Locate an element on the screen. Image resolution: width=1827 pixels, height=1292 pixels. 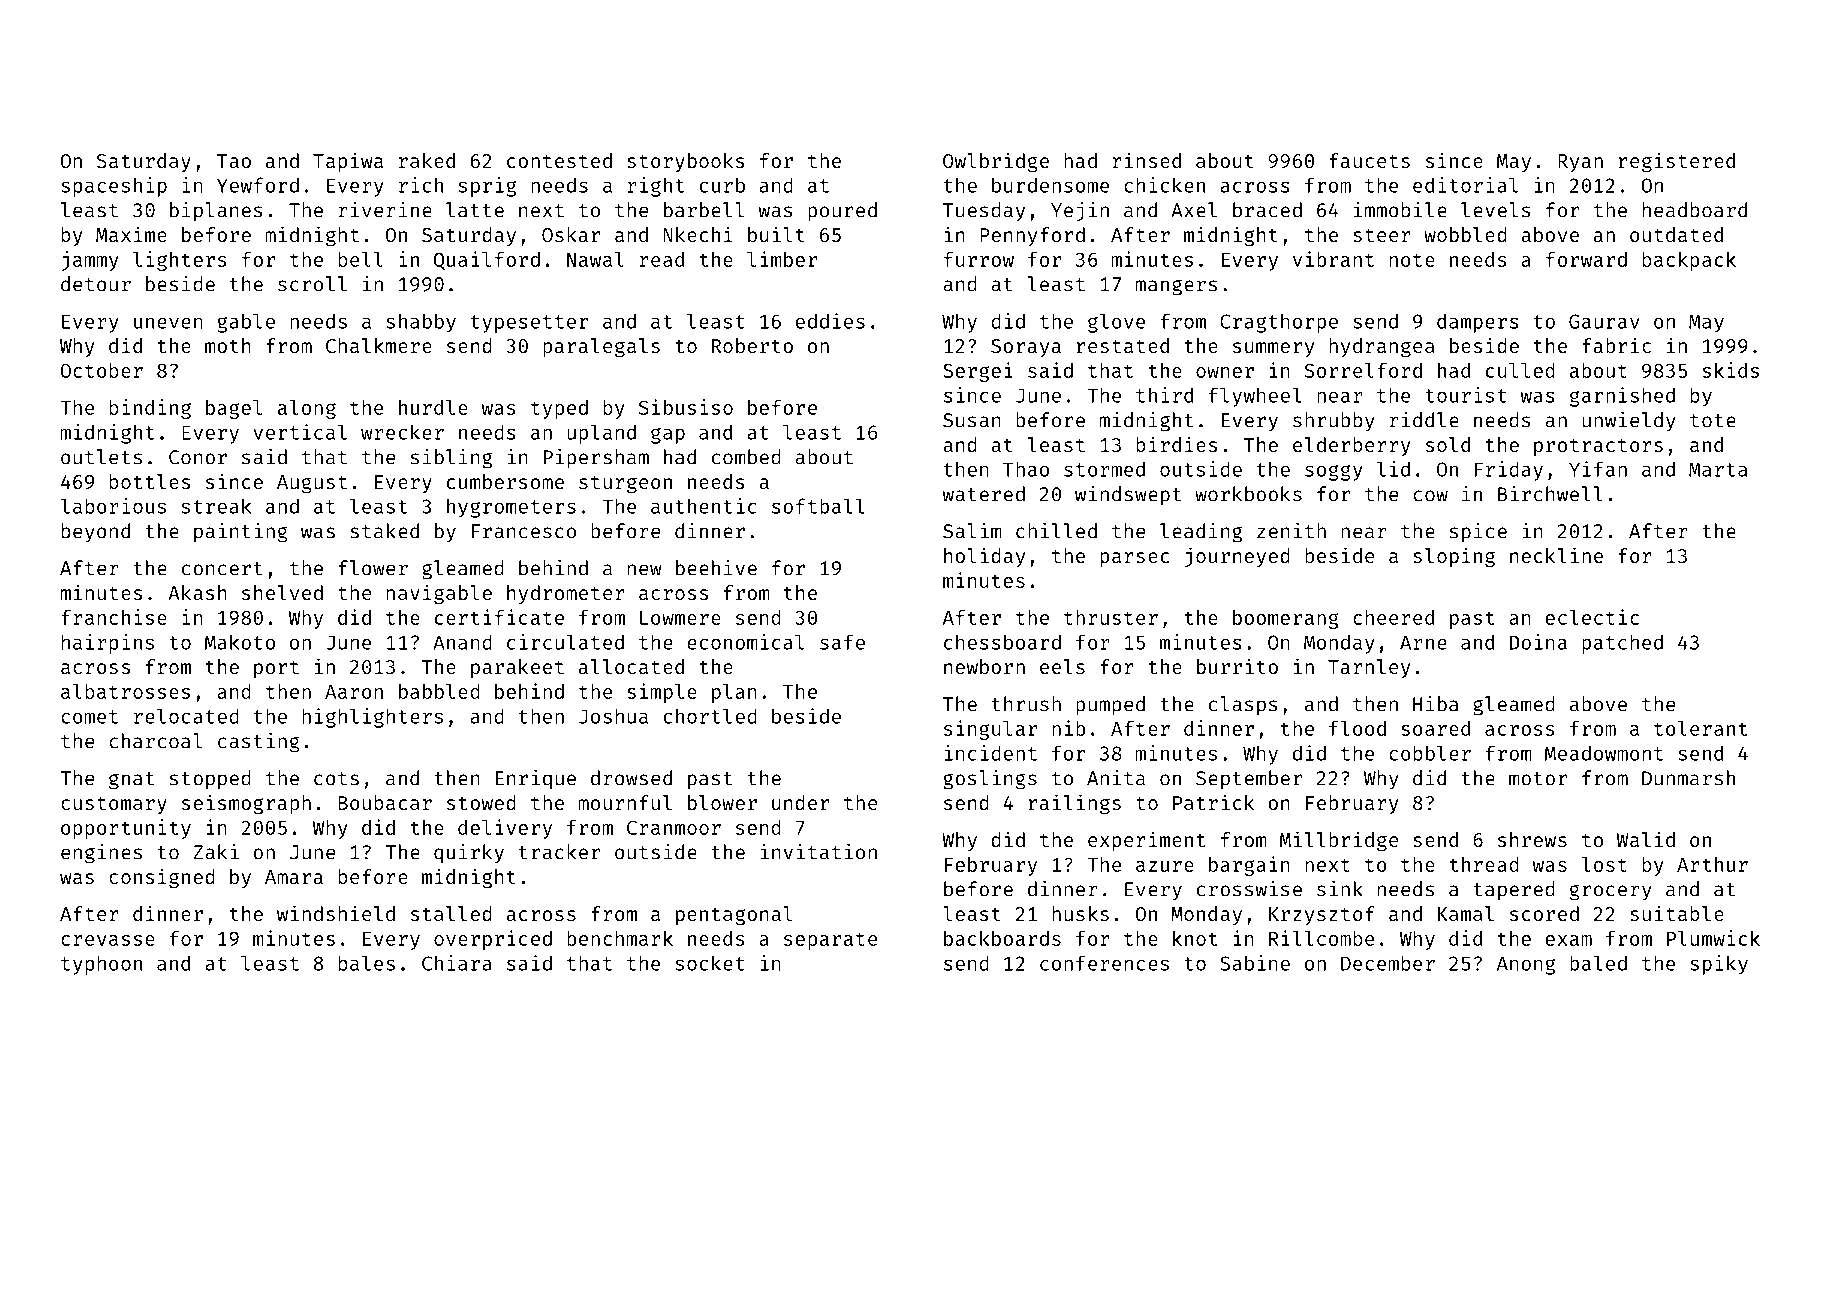
conferences is located at coordinates (1104, 963).
